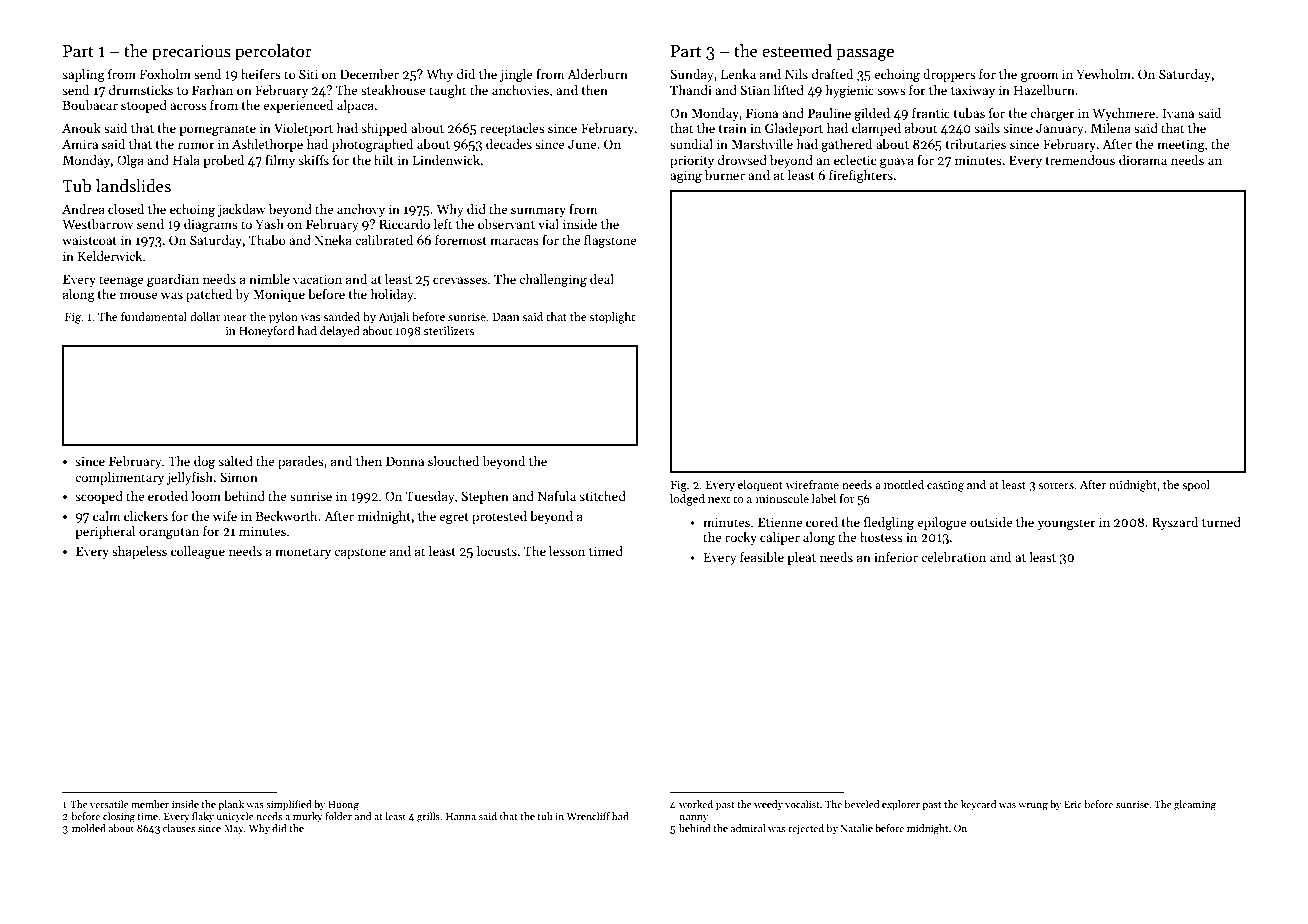 The image size is (1308, 924). I want to click on turned, so click(1221, 522).
